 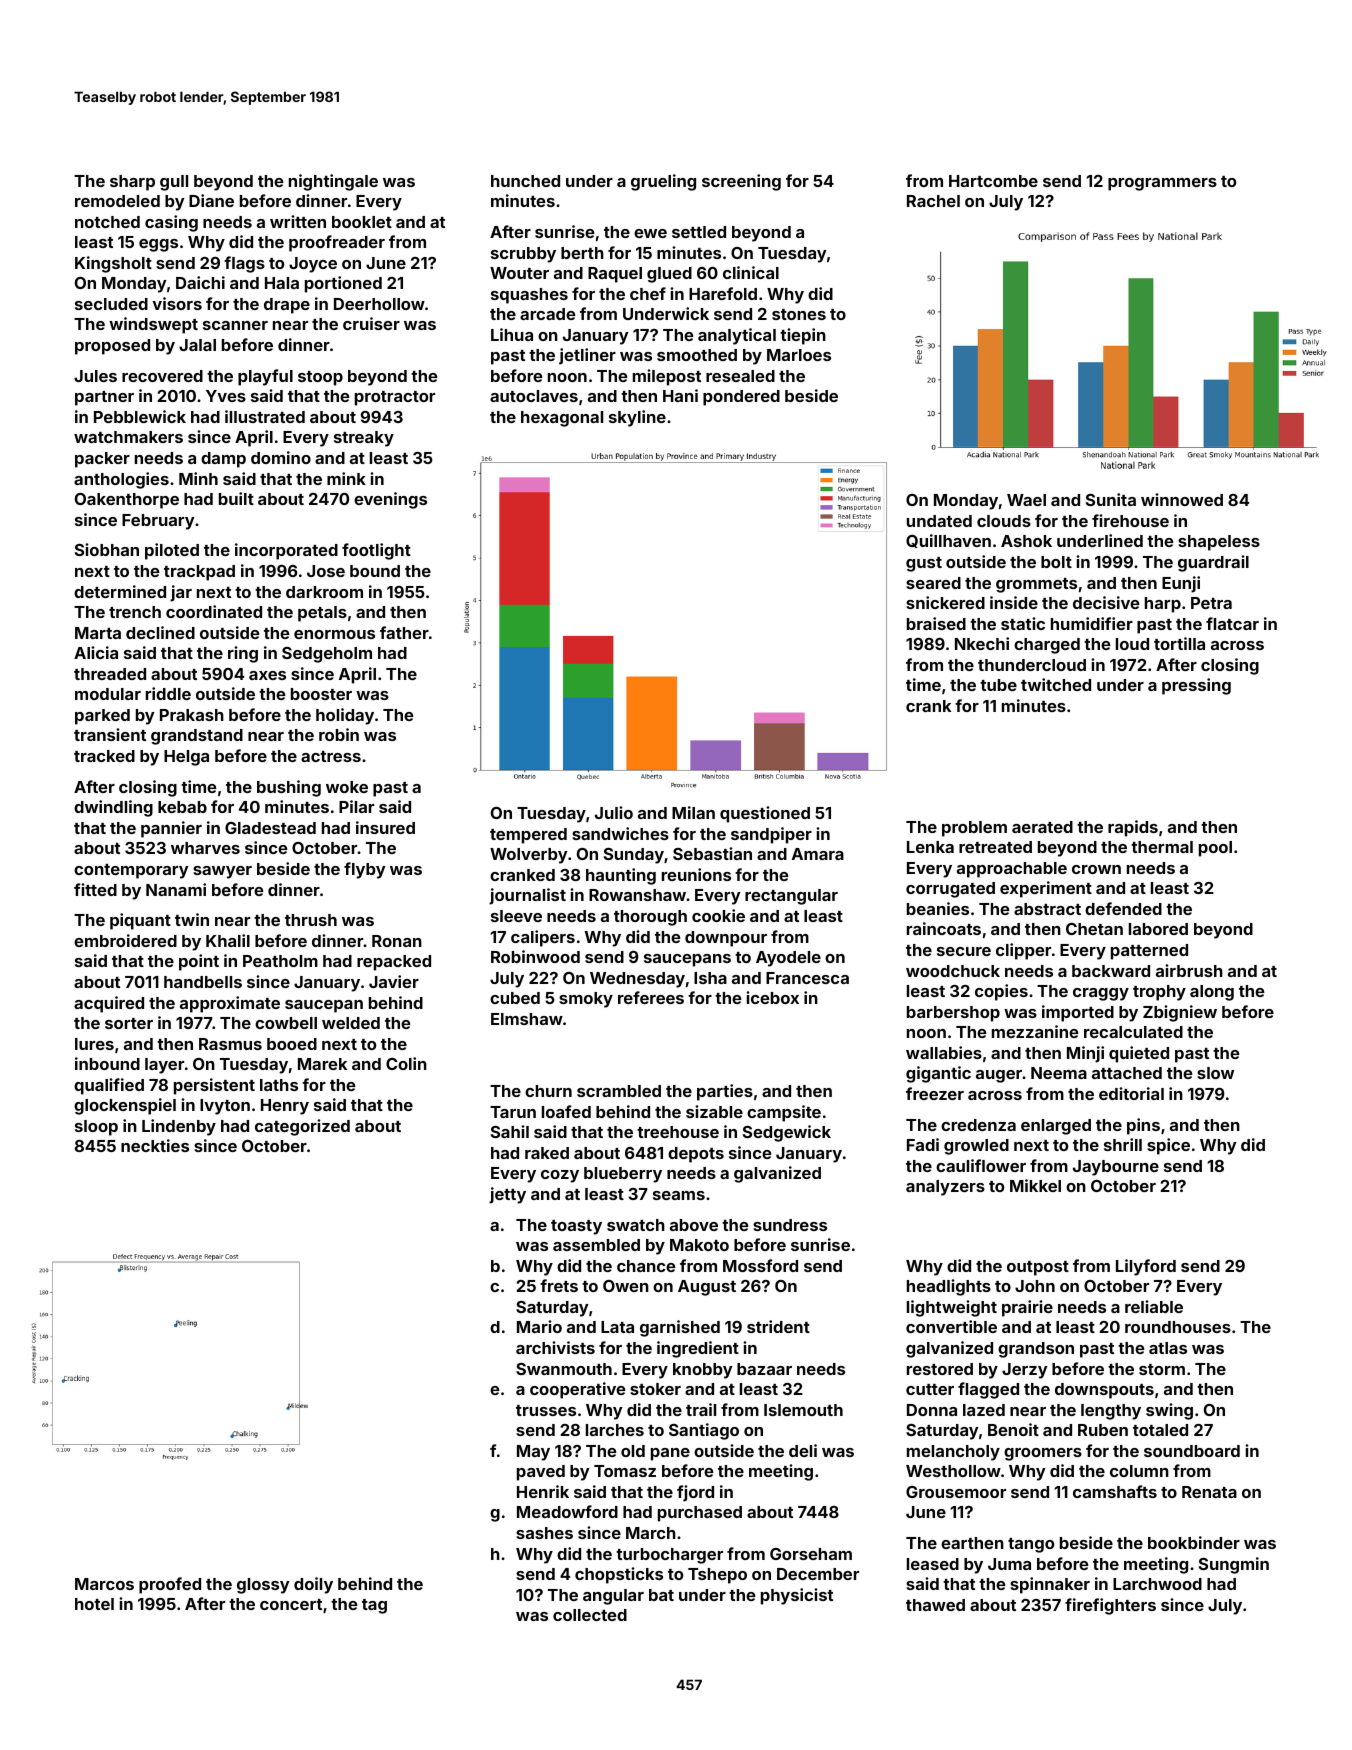 What do you see at coordinates (539, 1326) in the document?
I see `Mario` at bounding box center [539, 1326].
